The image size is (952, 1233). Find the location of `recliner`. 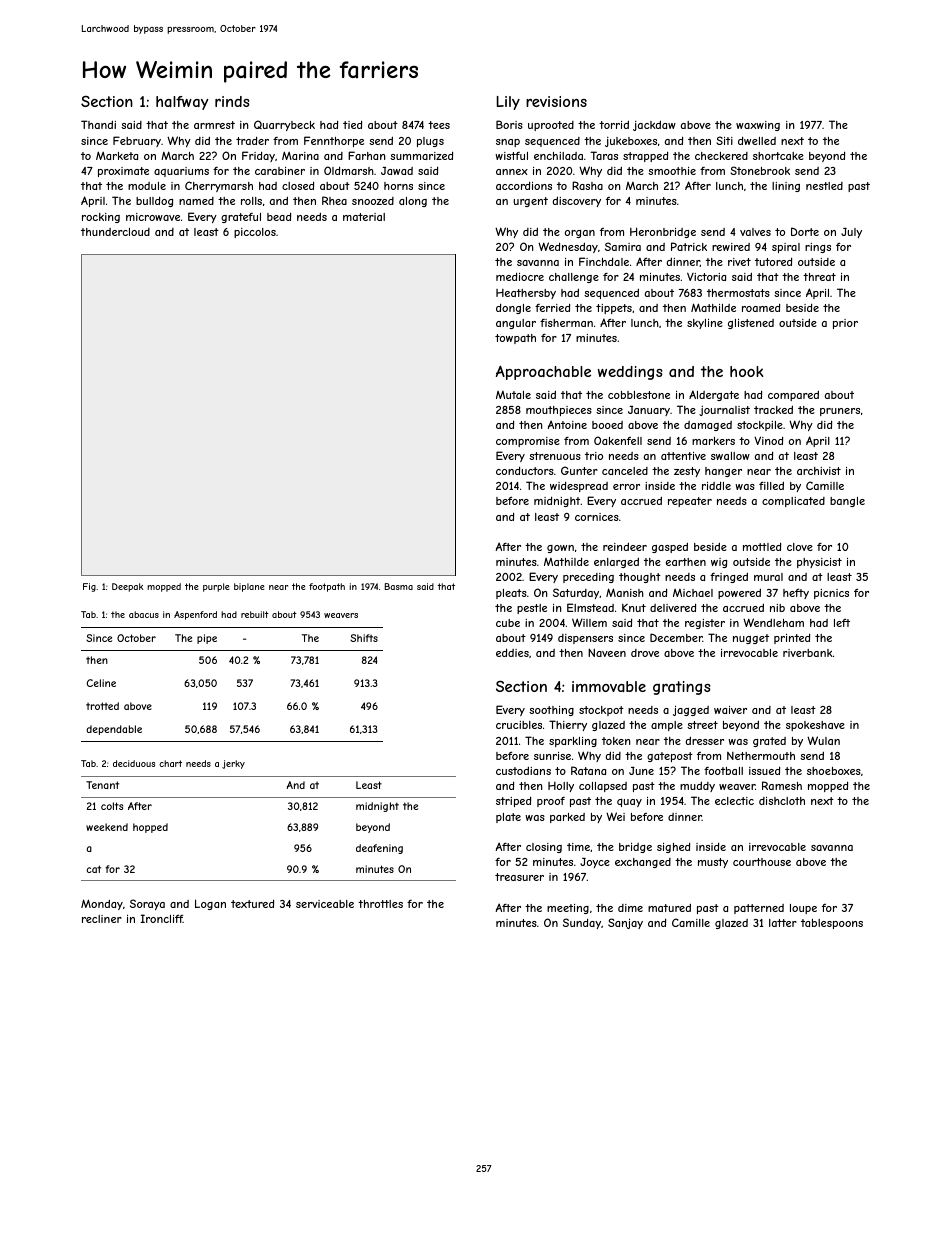

recliner is located at coordinates (102, 919).
